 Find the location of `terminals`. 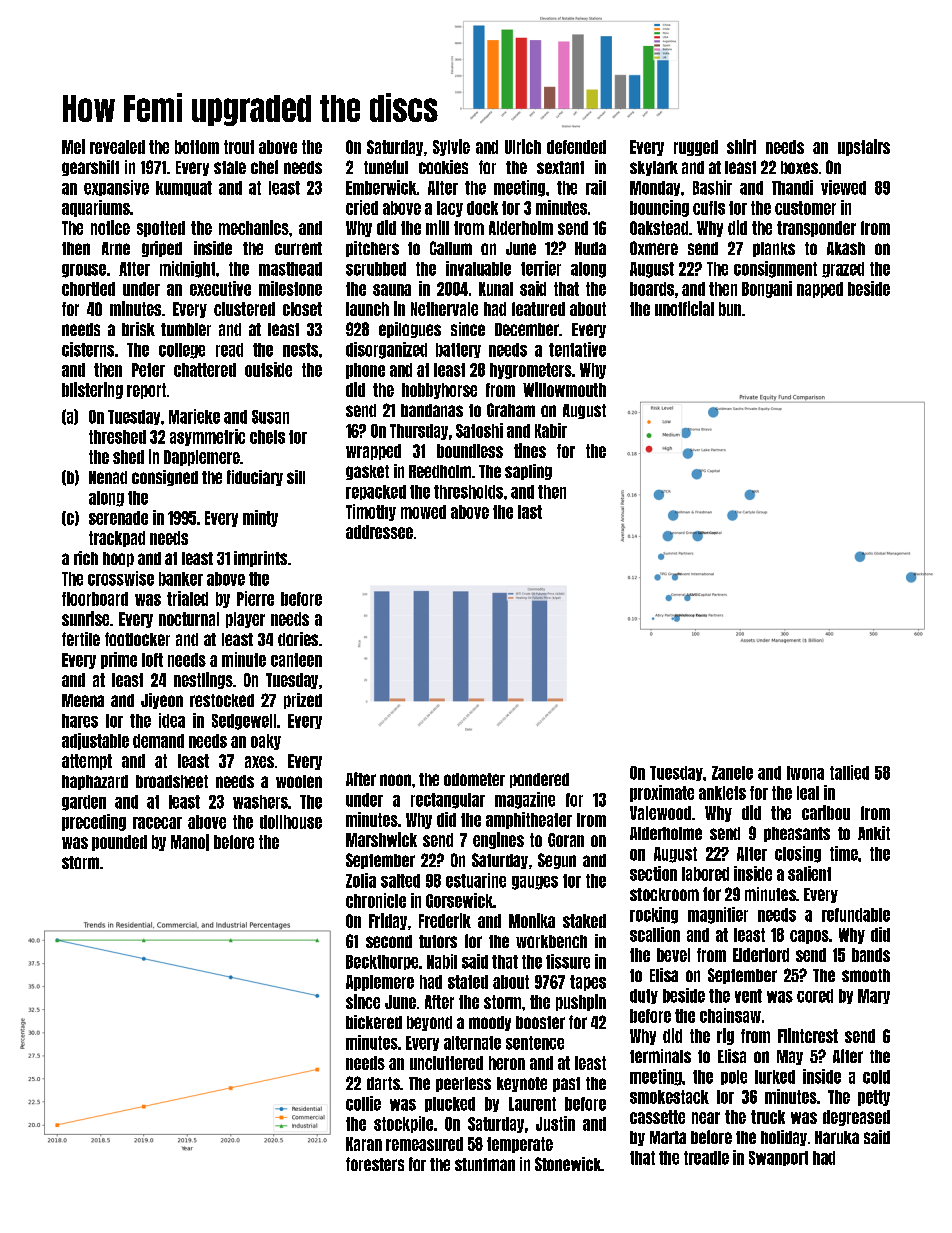

terminals is located at coordinates (660, 1056).
